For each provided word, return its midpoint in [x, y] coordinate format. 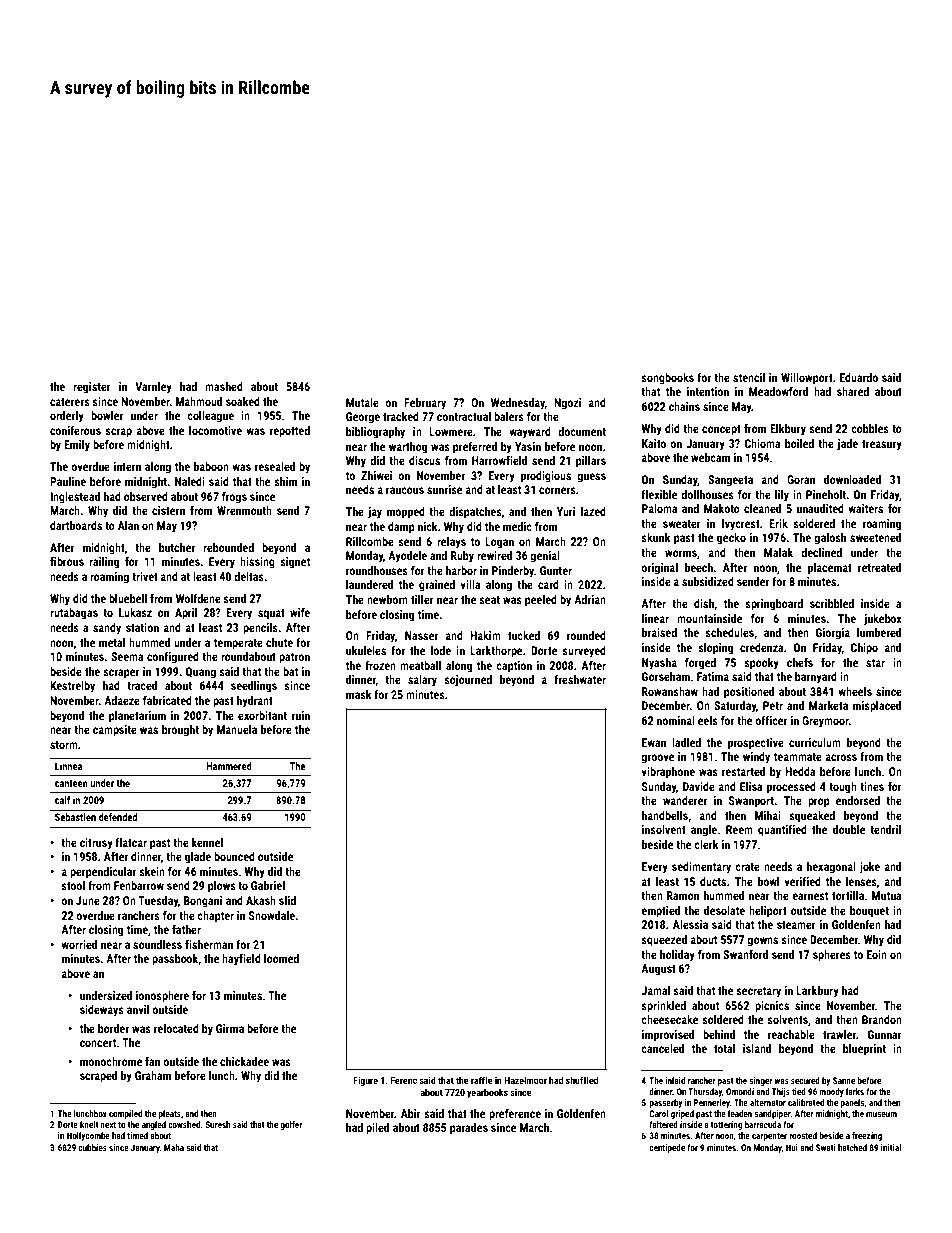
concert [98, 1043]
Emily [77, 446]
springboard [774, 605]
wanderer [685, 800]
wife [300, 612]
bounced [234, 856]
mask [359, 694]
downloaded [852, 479]
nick [428, 526]
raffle [481, 1080]
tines [872, 786]
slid [287, 900]
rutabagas [74, 614]
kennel [207, 842]
